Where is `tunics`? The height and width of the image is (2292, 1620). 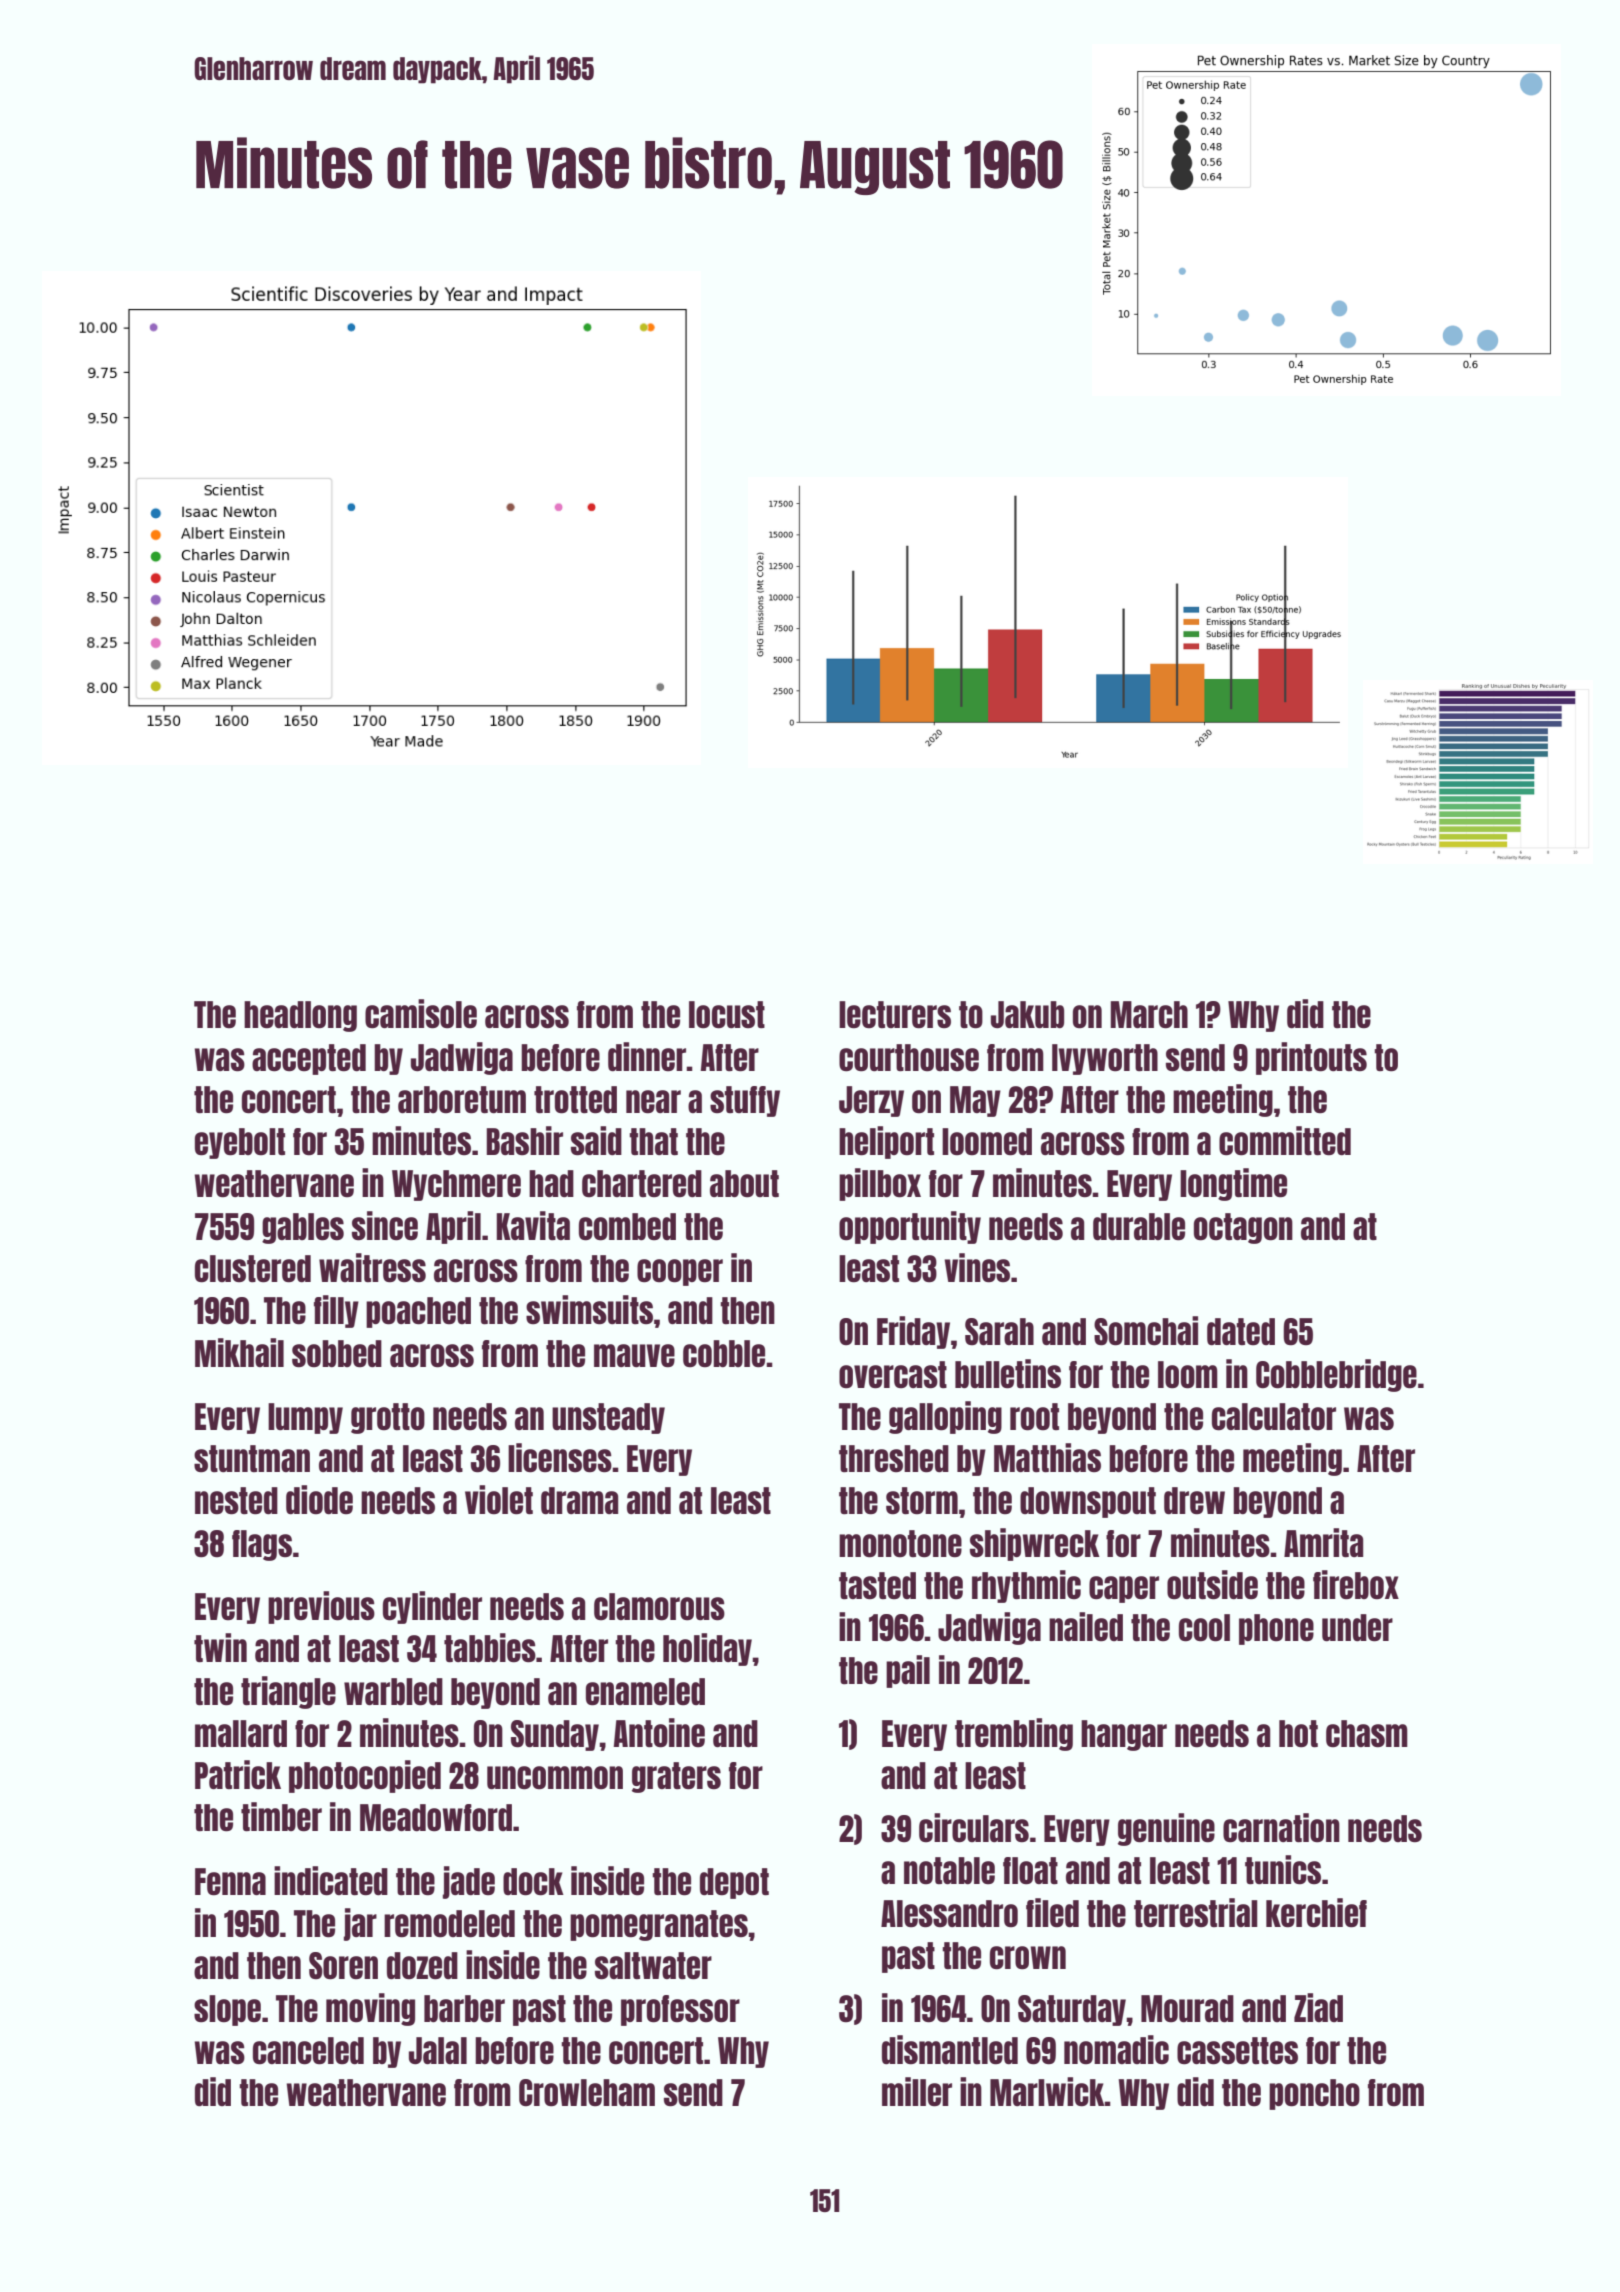 tunics is located at coordinates (1283, 1870).
